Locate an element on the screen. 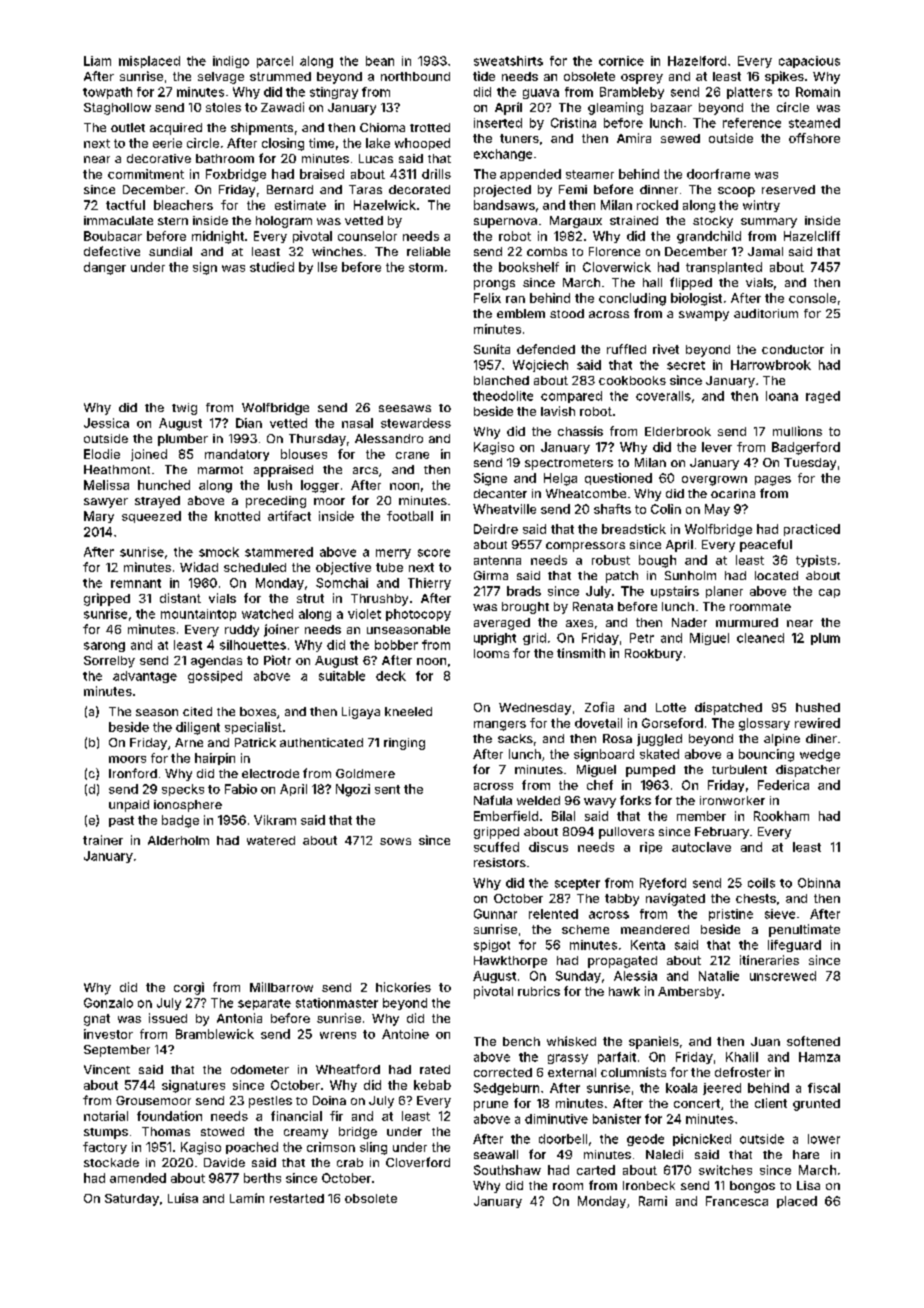  Ironford is located at coordinates (133, 773).
